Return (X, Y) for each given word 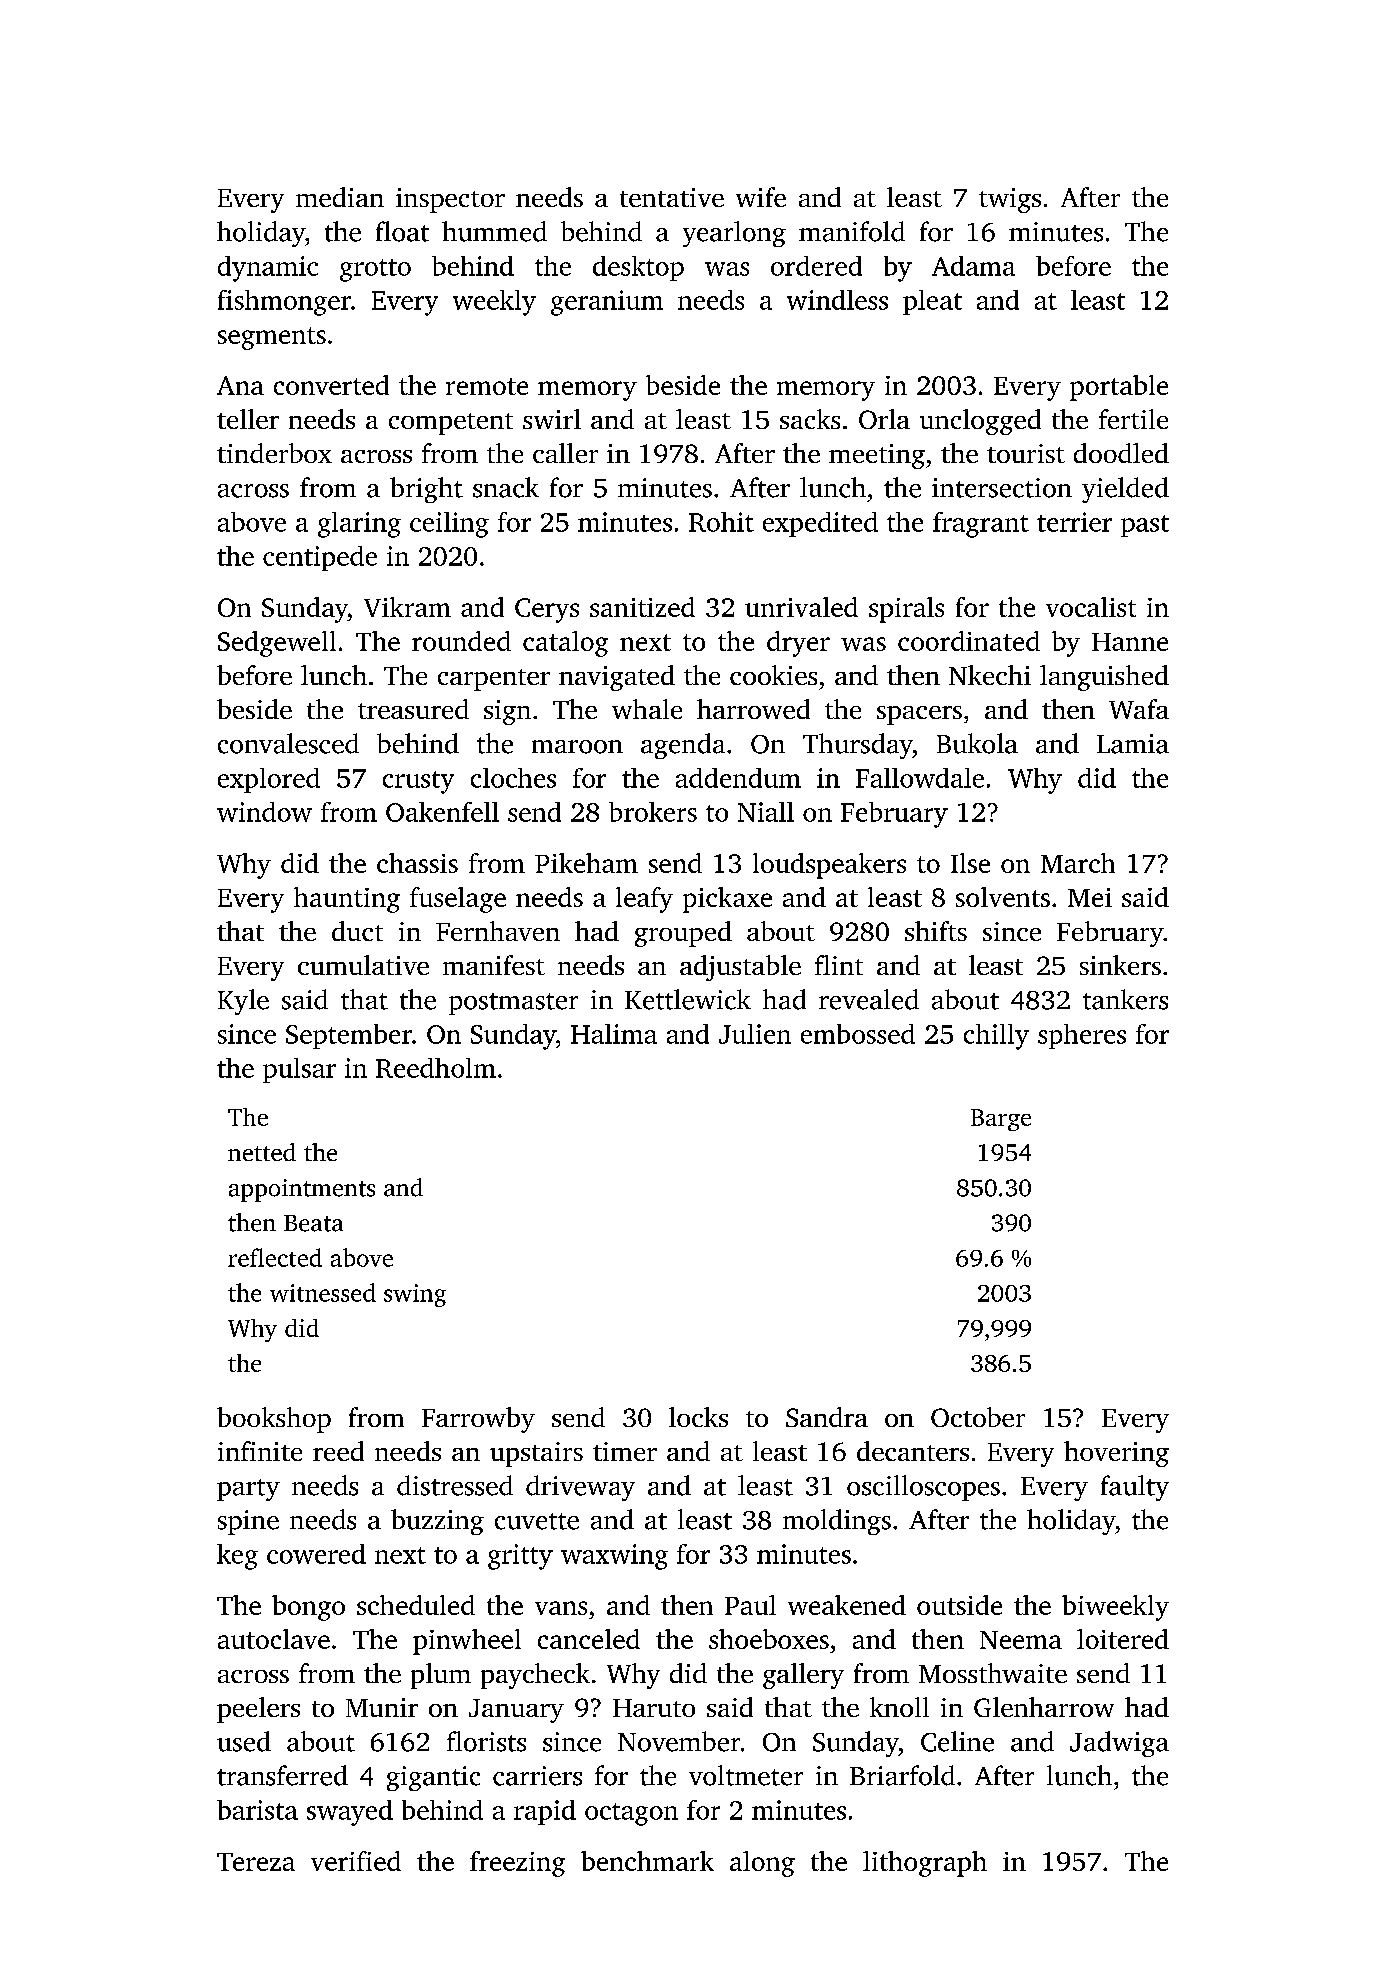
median (340, 197)
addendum (738, 778)
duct (357, 931)
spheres (1082, 1036)
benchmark (647, 1861)
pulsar (299, 1070)
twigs (1010, 200)
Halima (614, 1034)
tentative (672, 197)
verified (356, 1861)
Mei (1090, 897)
